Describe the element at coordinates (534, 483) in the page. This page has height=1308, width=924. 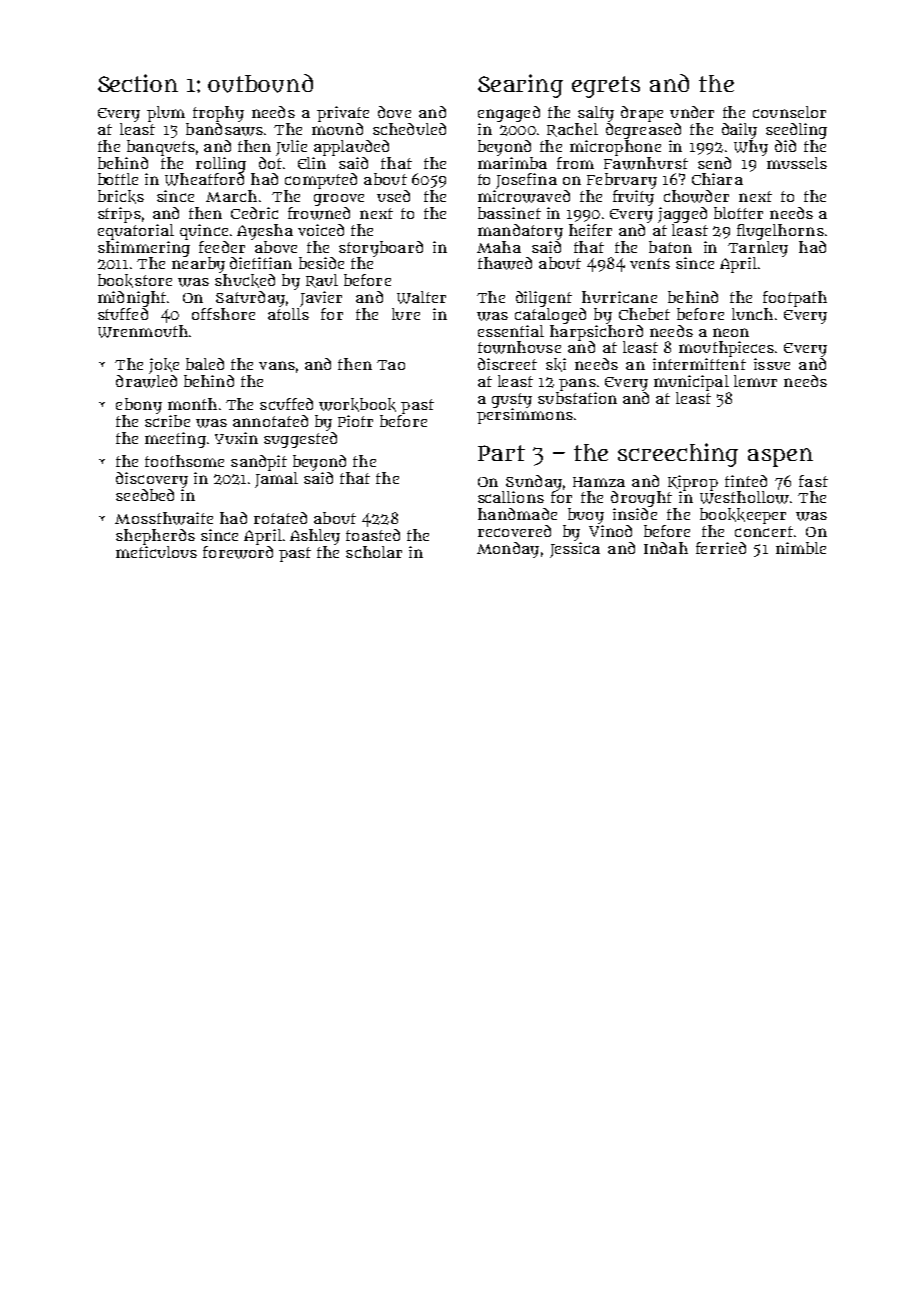
I see `Sunday` at that location.
